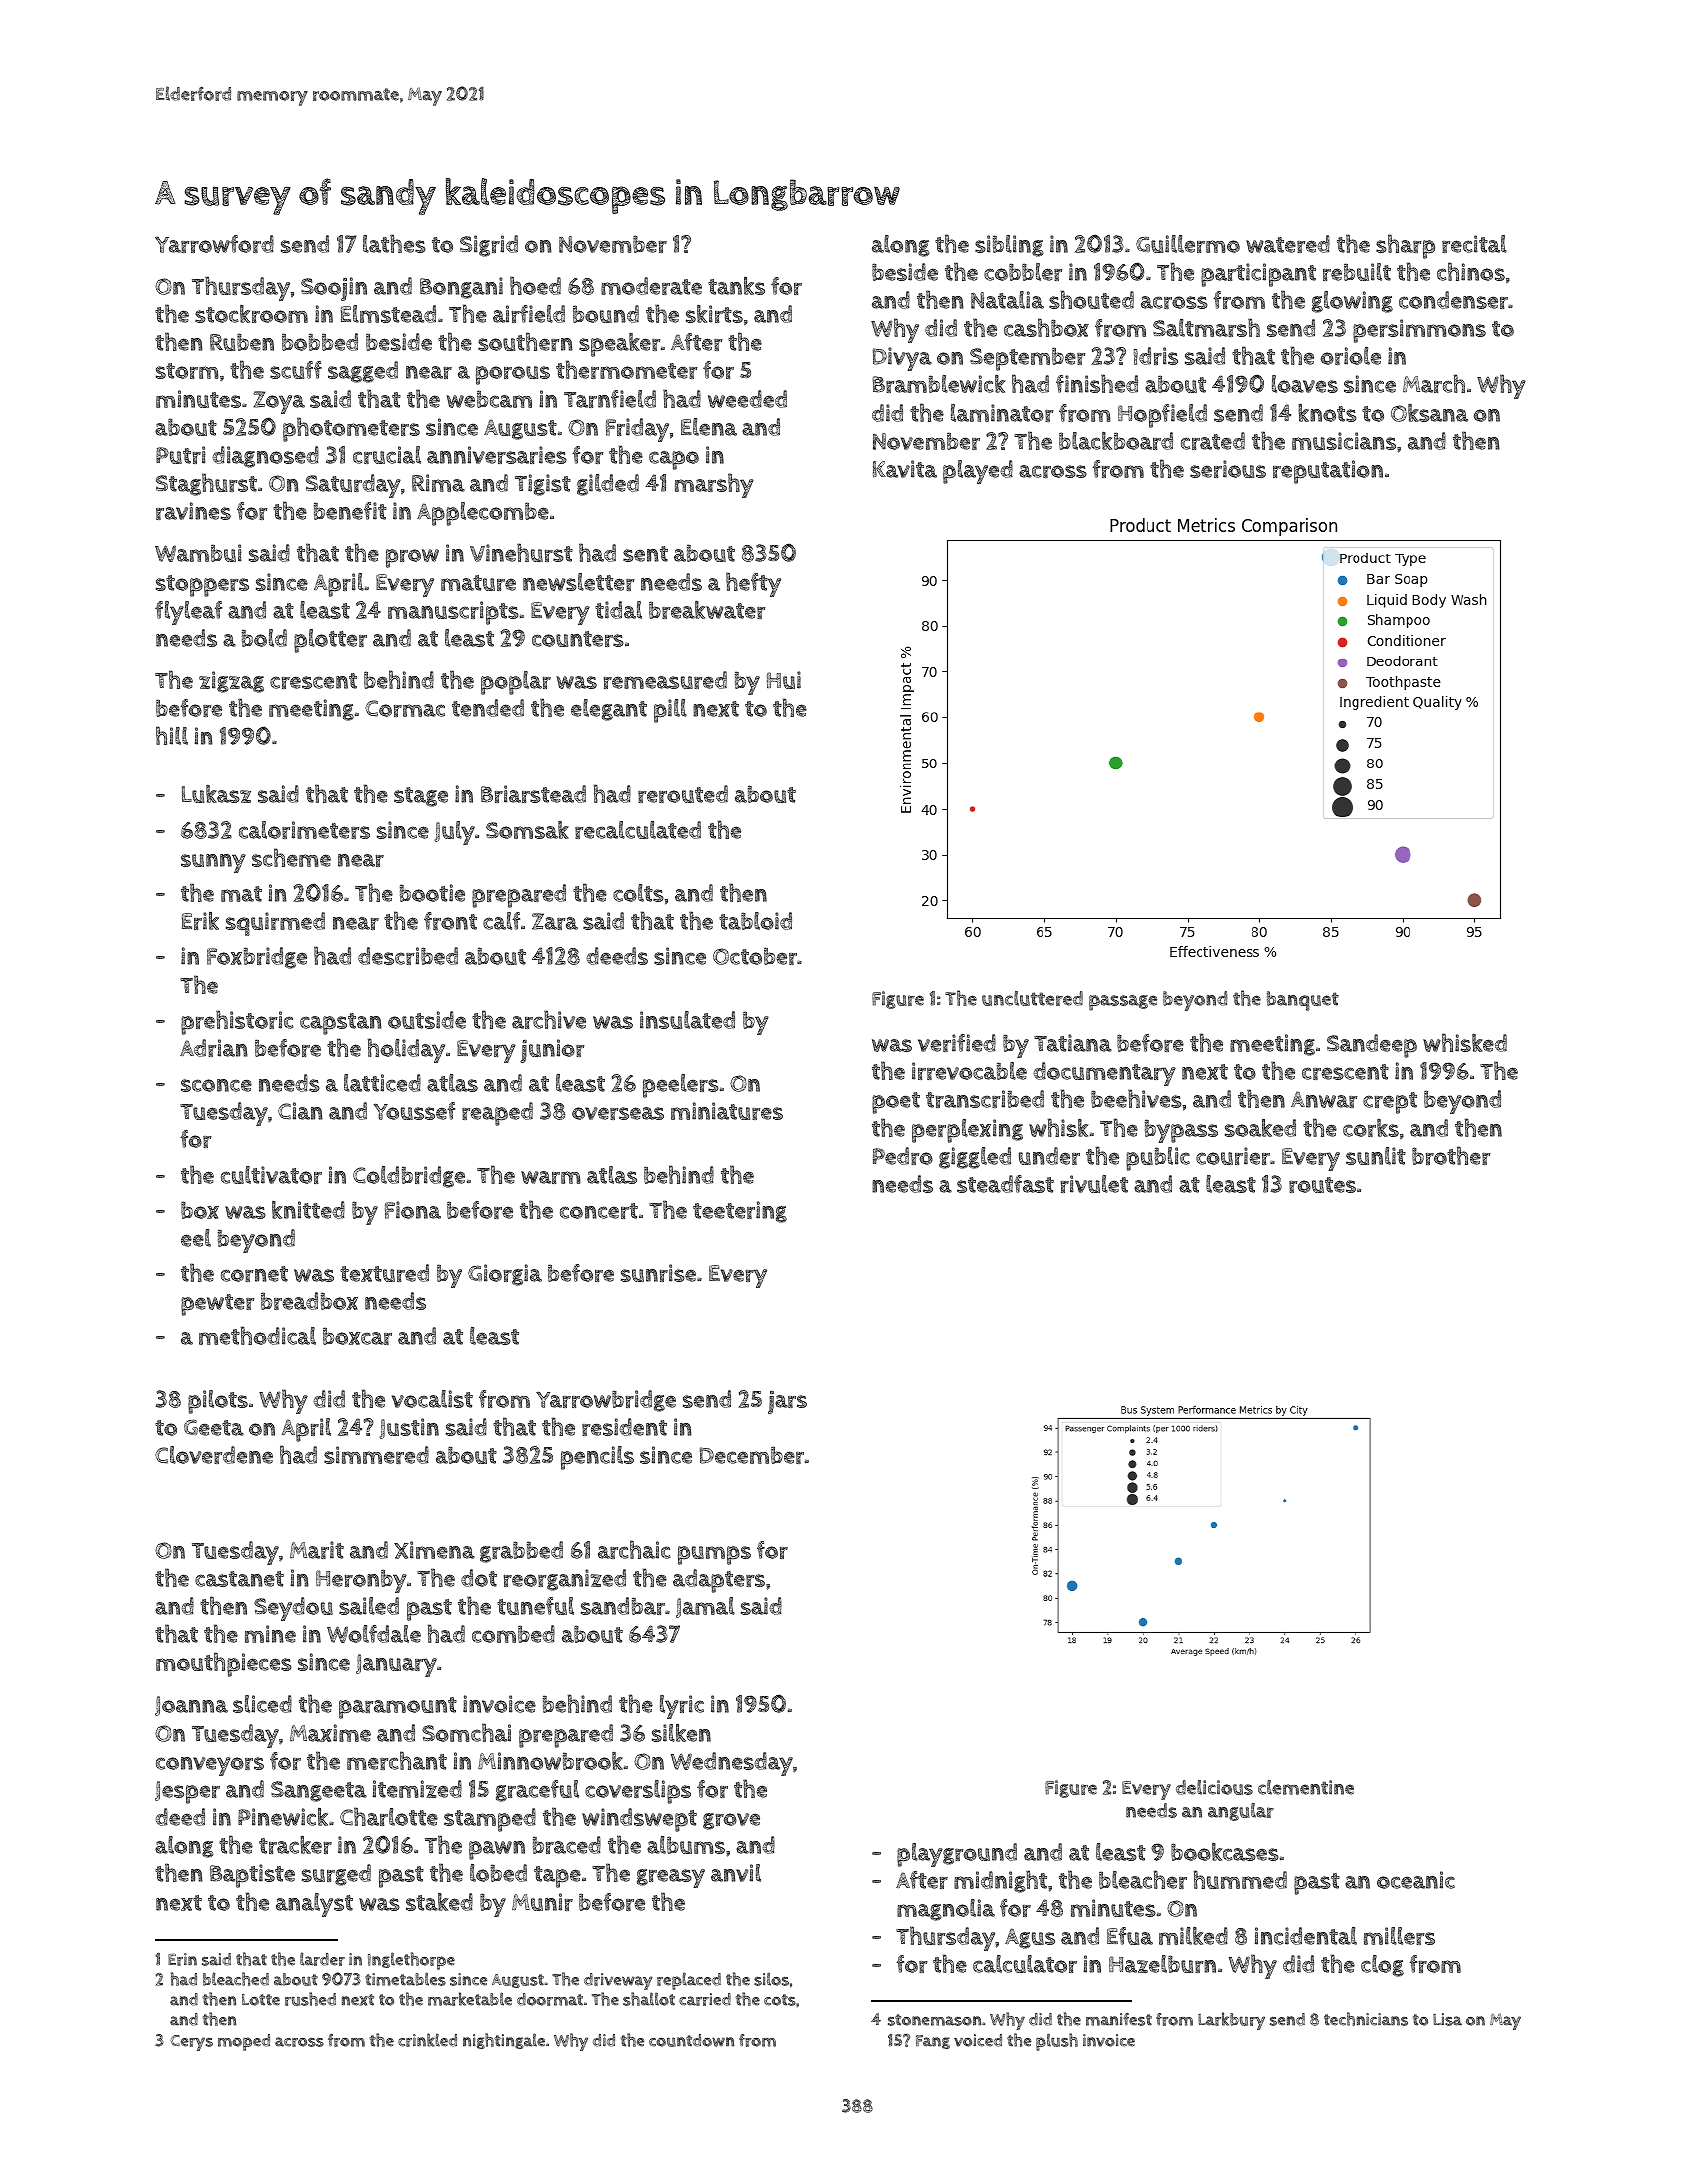 This screenshot has height=2178, width=1683. What do you see at coordinates (747, 399) in the screenshot?
I see `weeded` at bounding box center [747, 399].
